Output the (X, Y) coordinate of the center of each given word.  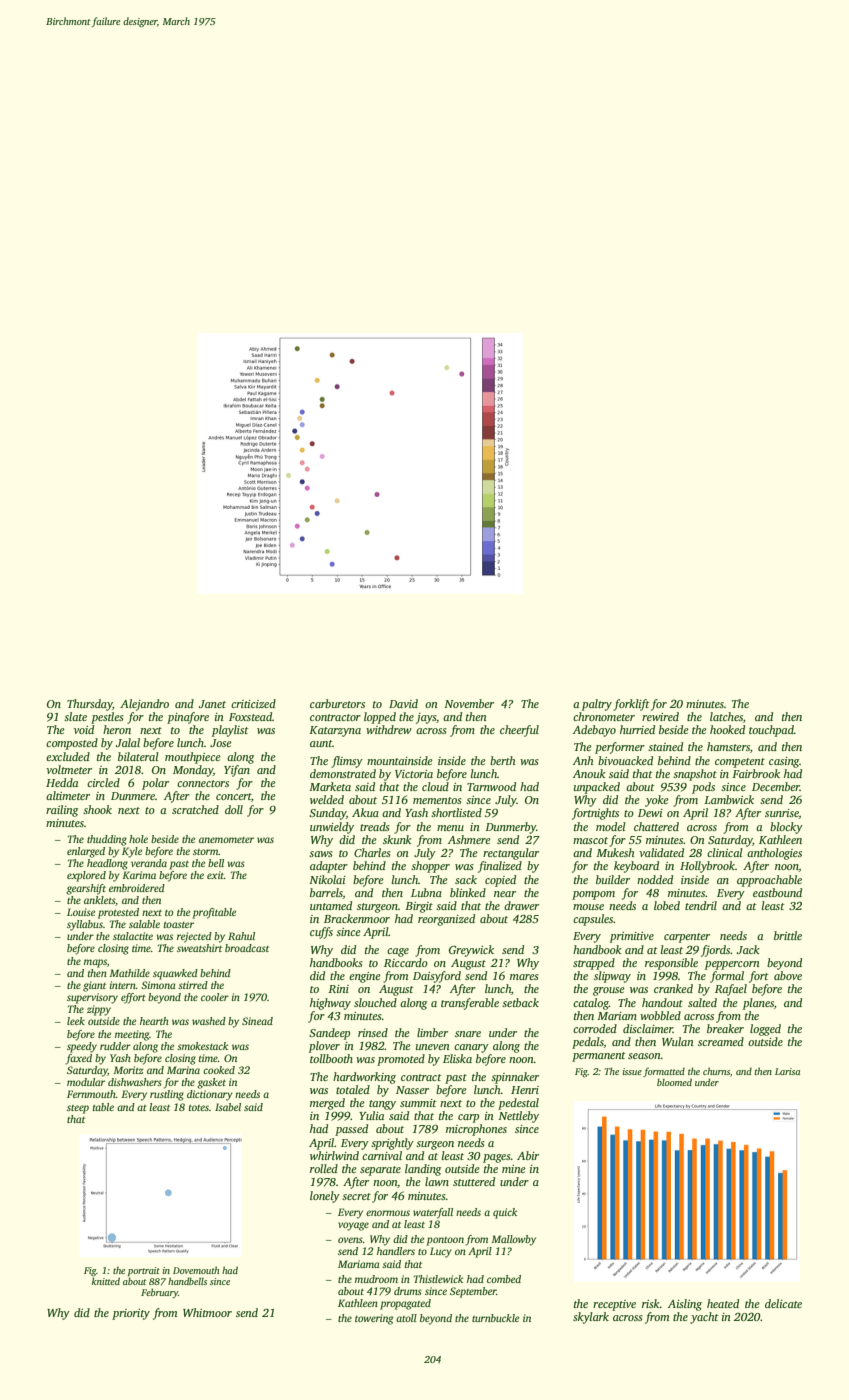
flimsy (347, 762)
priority (131, 1314)
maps (95, 963)
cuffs (321, 933)
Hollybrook (707, 867)
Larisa (787, 1071)
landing (423, 1170)
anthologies (774, 854)
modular (86, 1082)
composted (72, 744)
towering (374, 1319)
